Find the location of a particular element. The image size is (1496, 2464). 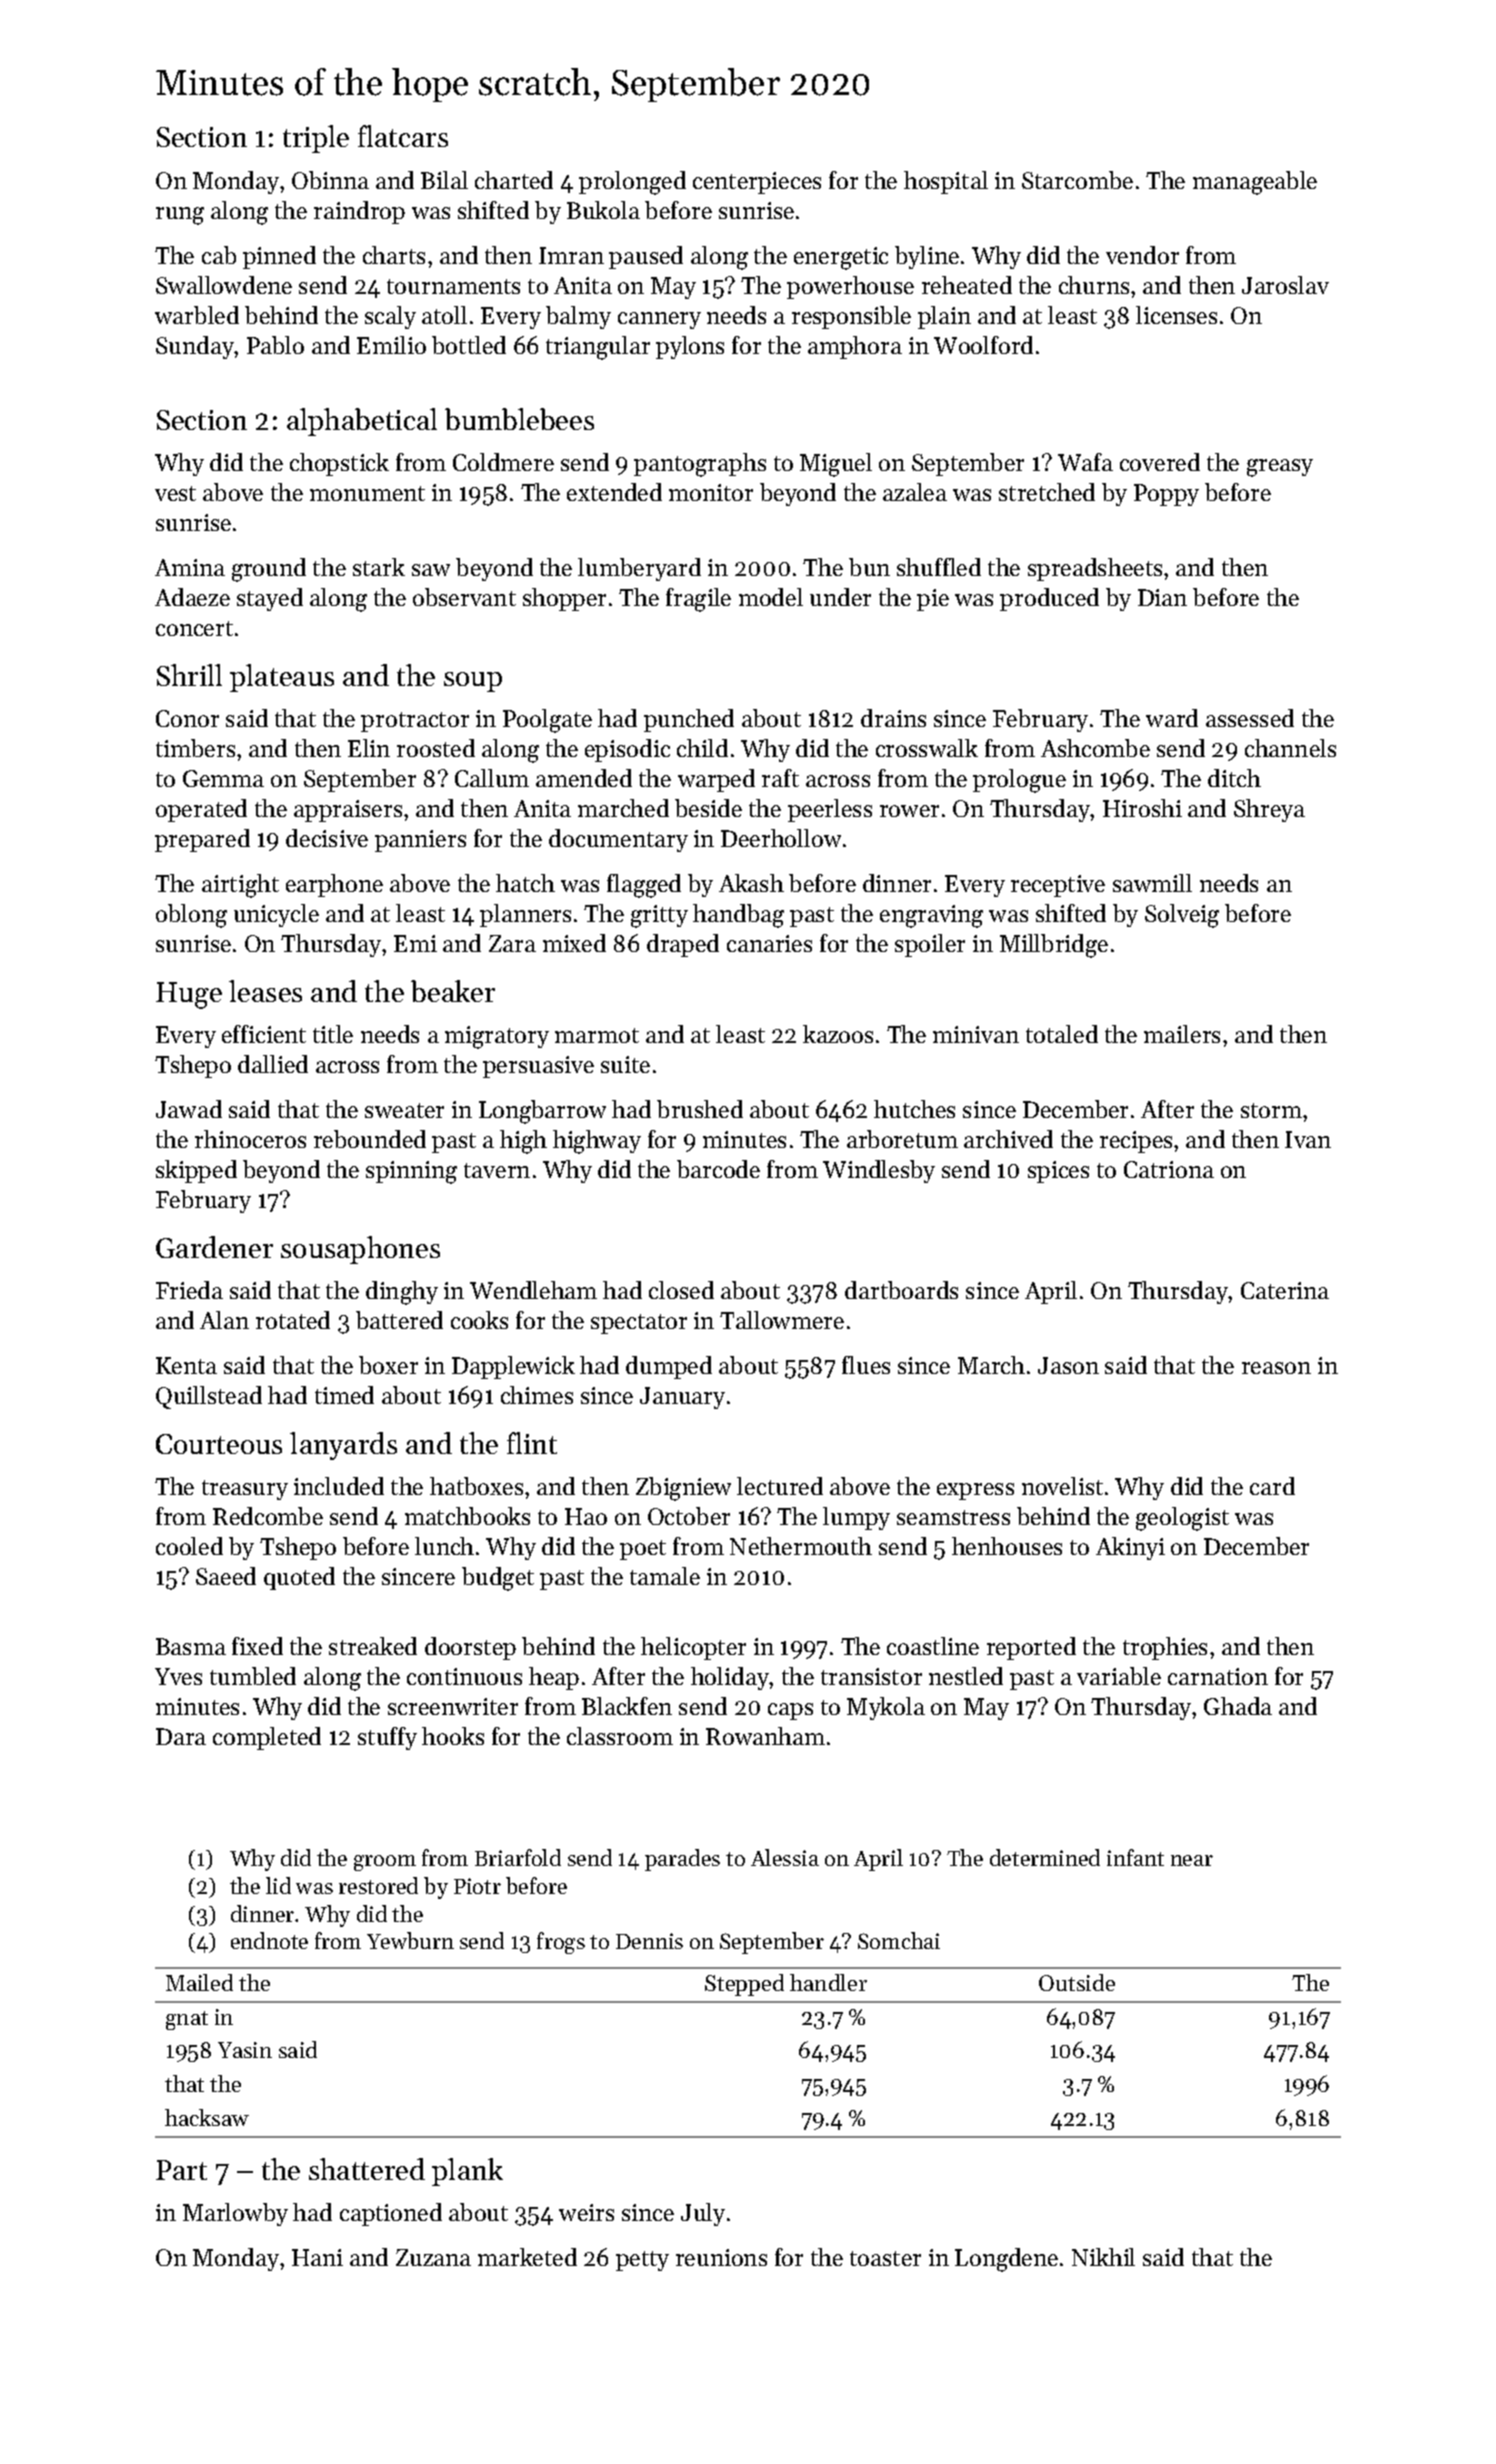

manageable is located at coordinates (1255, 183).
